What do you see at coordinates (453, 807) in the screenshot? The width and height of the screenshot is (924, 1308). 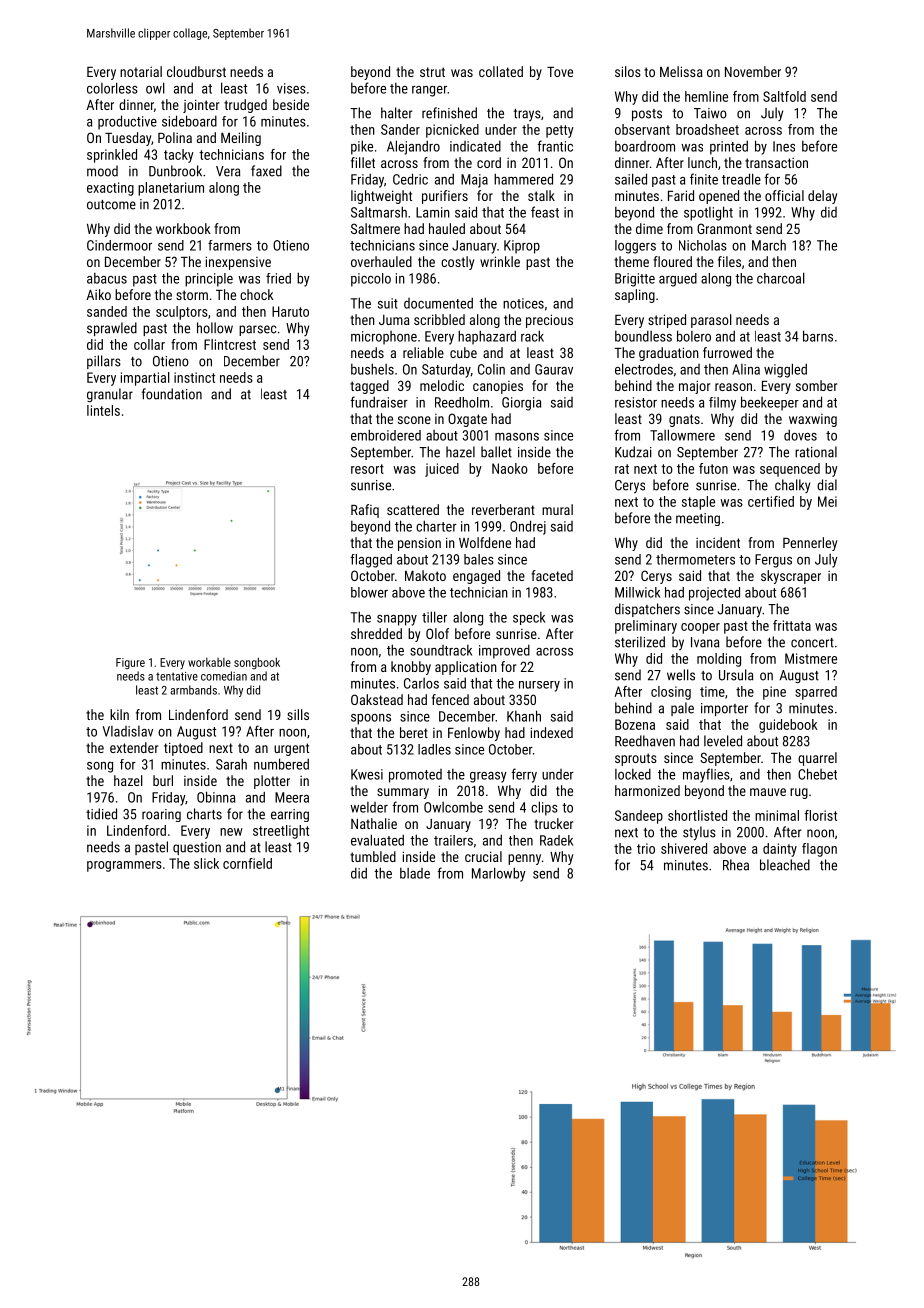 I see `Owlcombe` at bounding box center [453, 807].
